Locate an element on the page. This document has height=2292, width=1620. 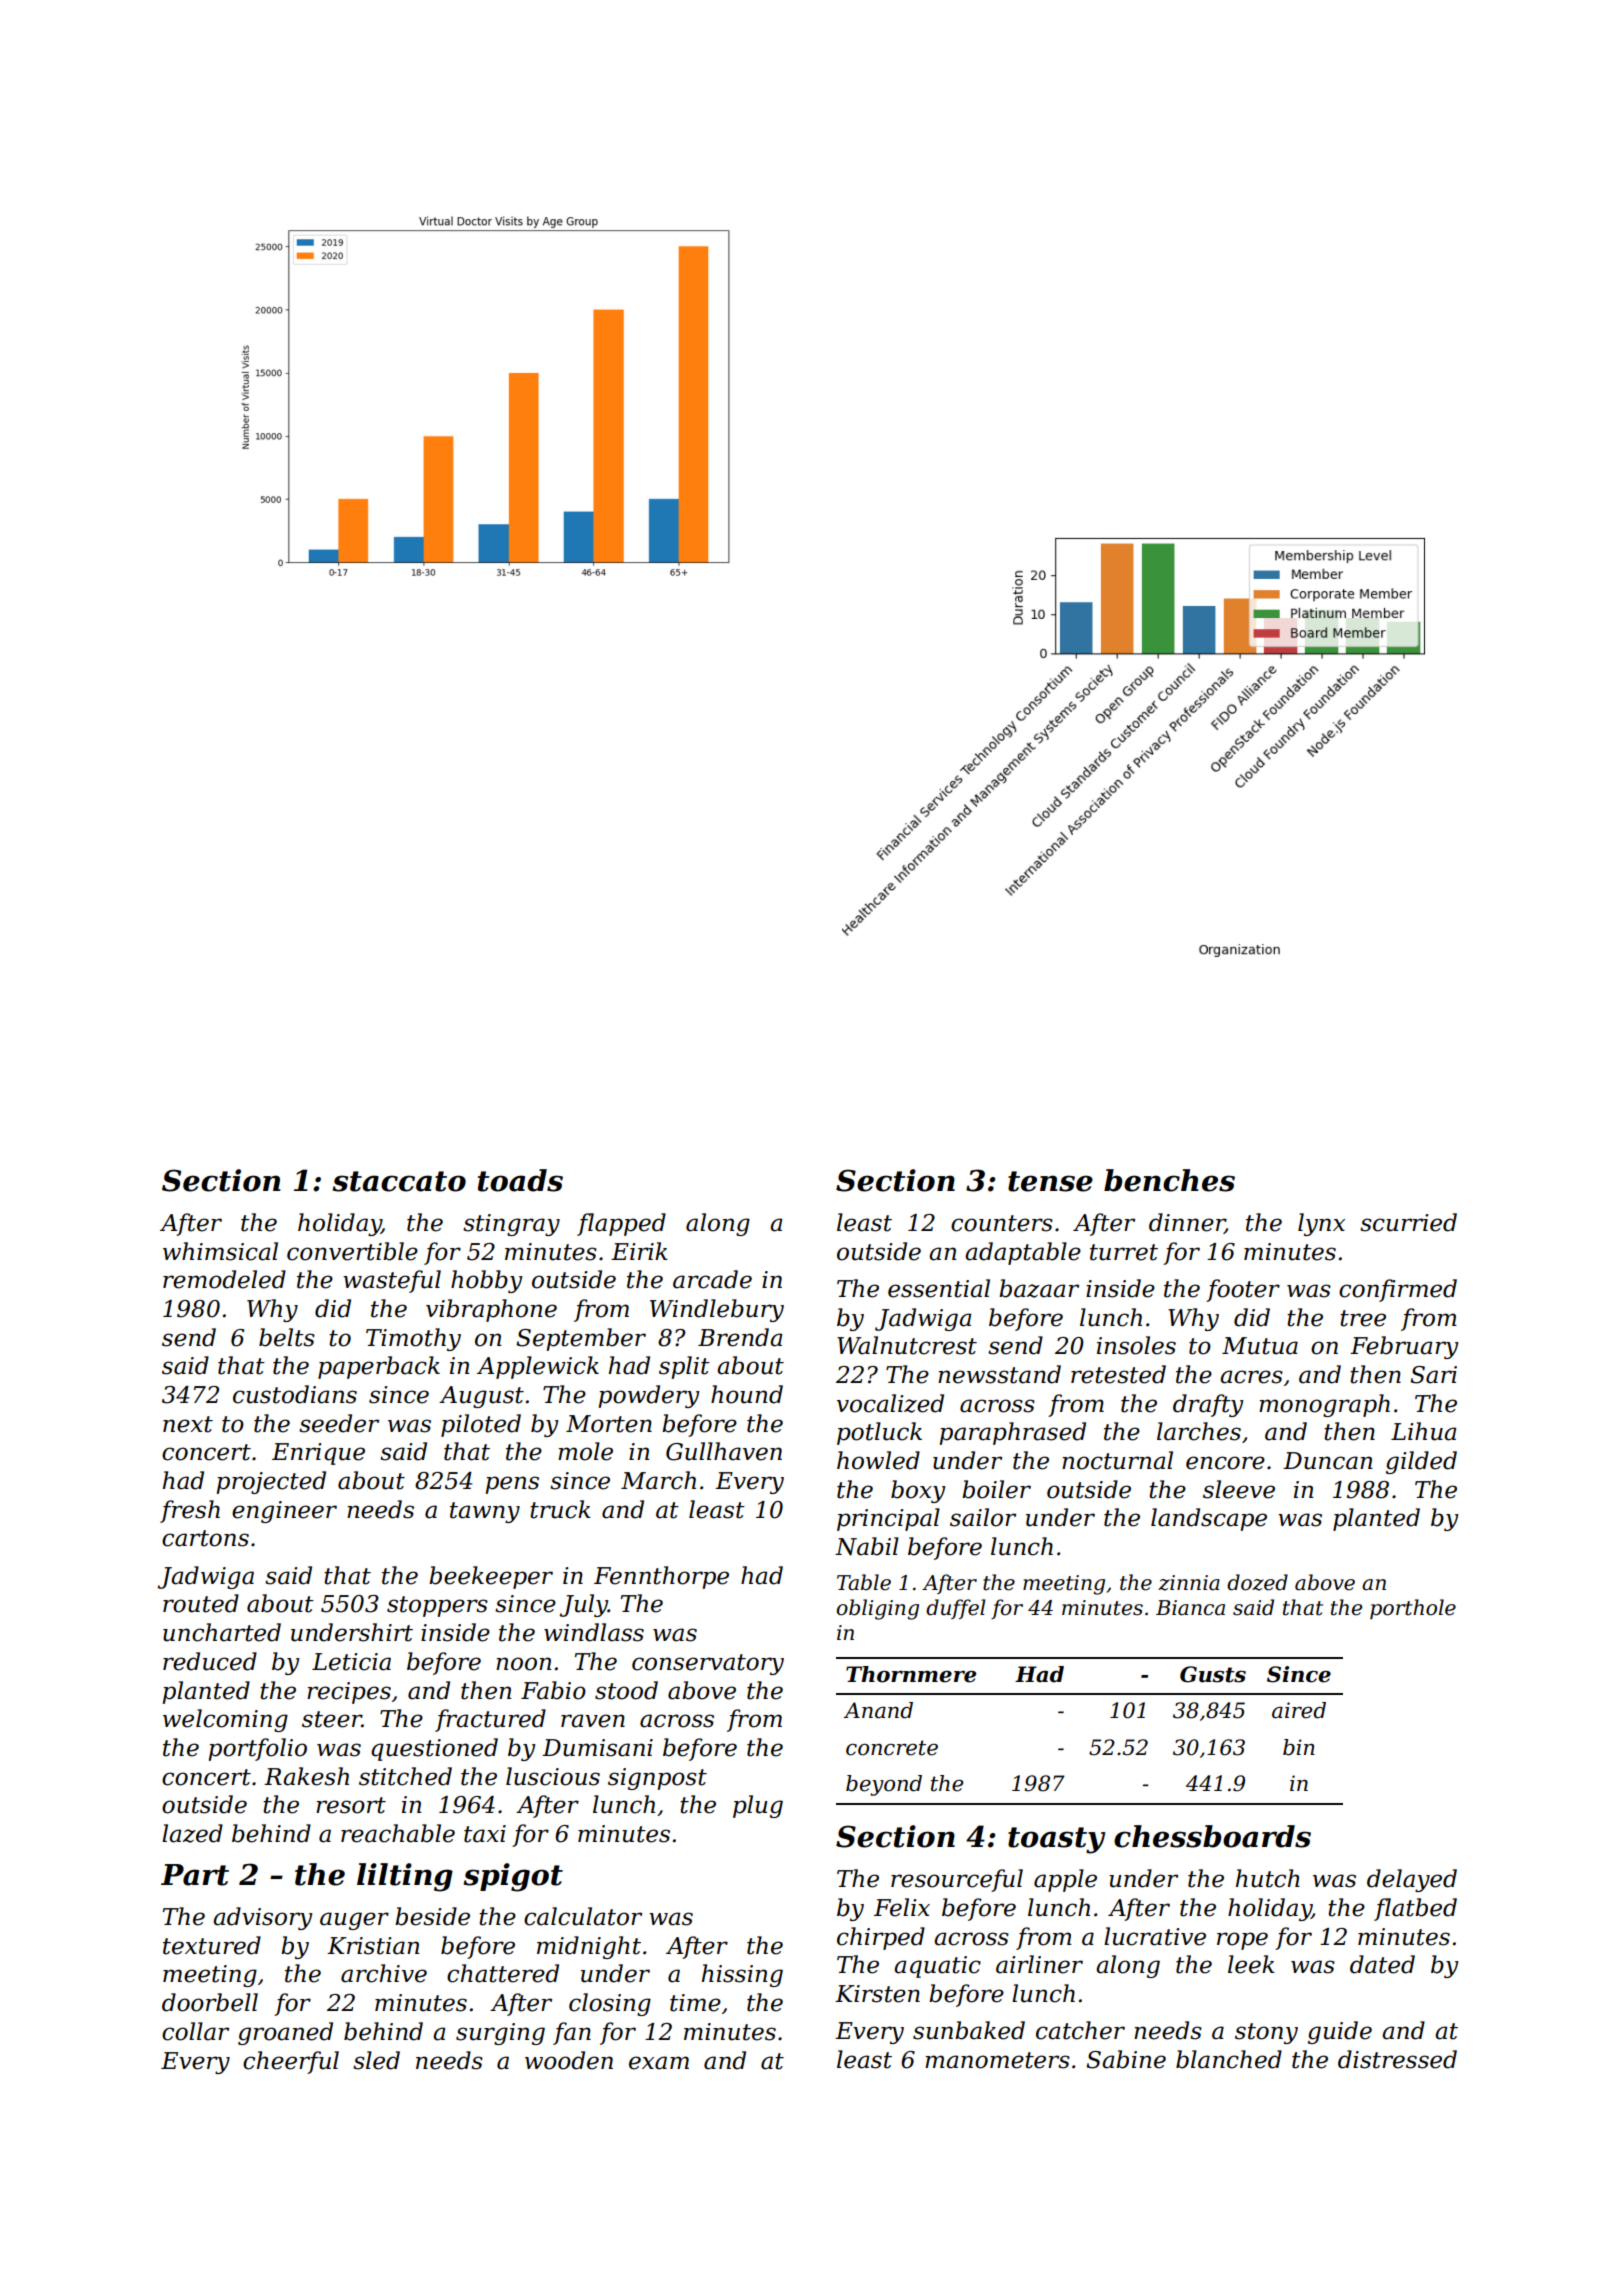
vibraphone is located at coordinates (491, 1310).
